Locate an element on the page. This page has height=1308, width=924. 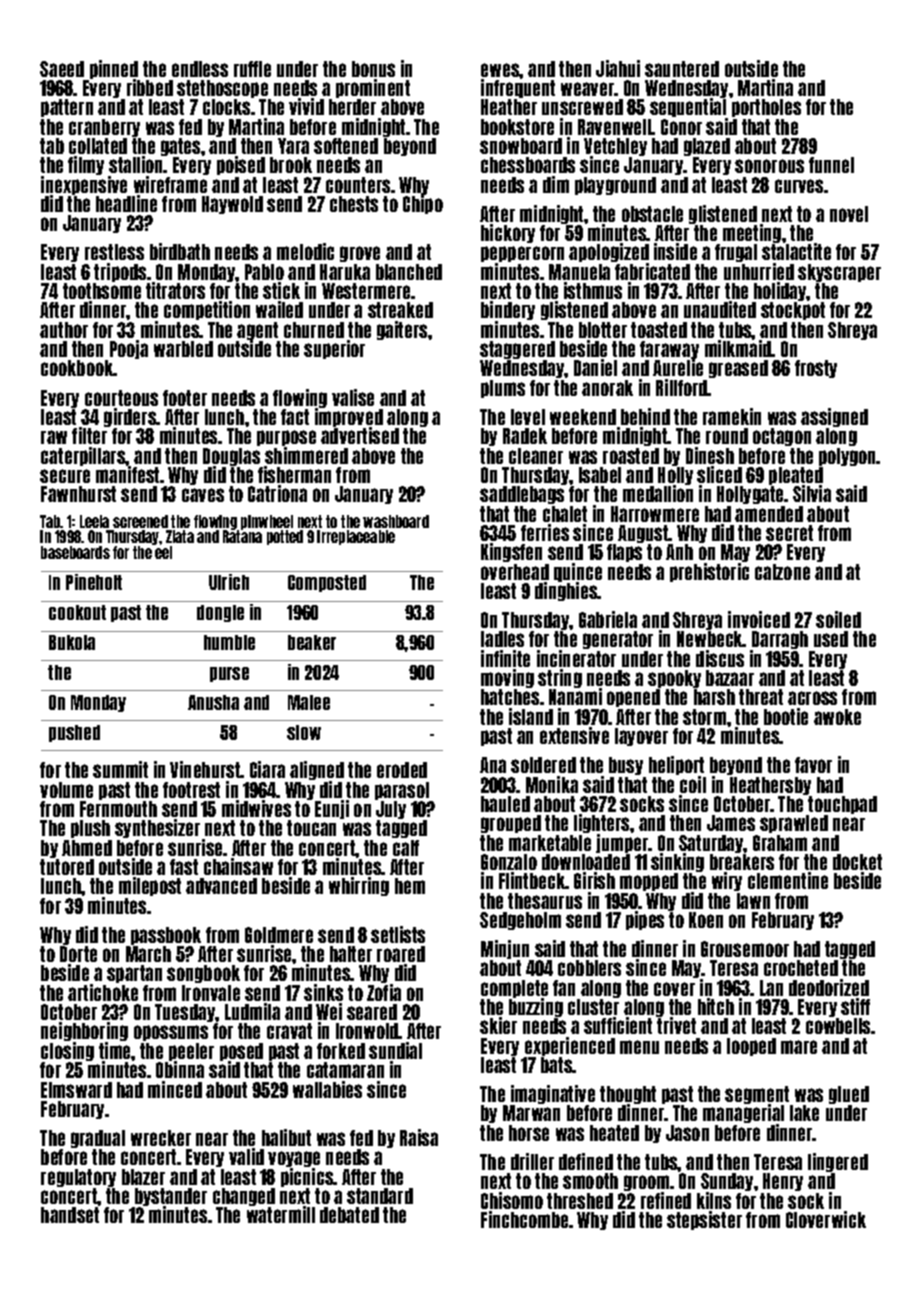
stalactite is located at coordinates (796, 252).
